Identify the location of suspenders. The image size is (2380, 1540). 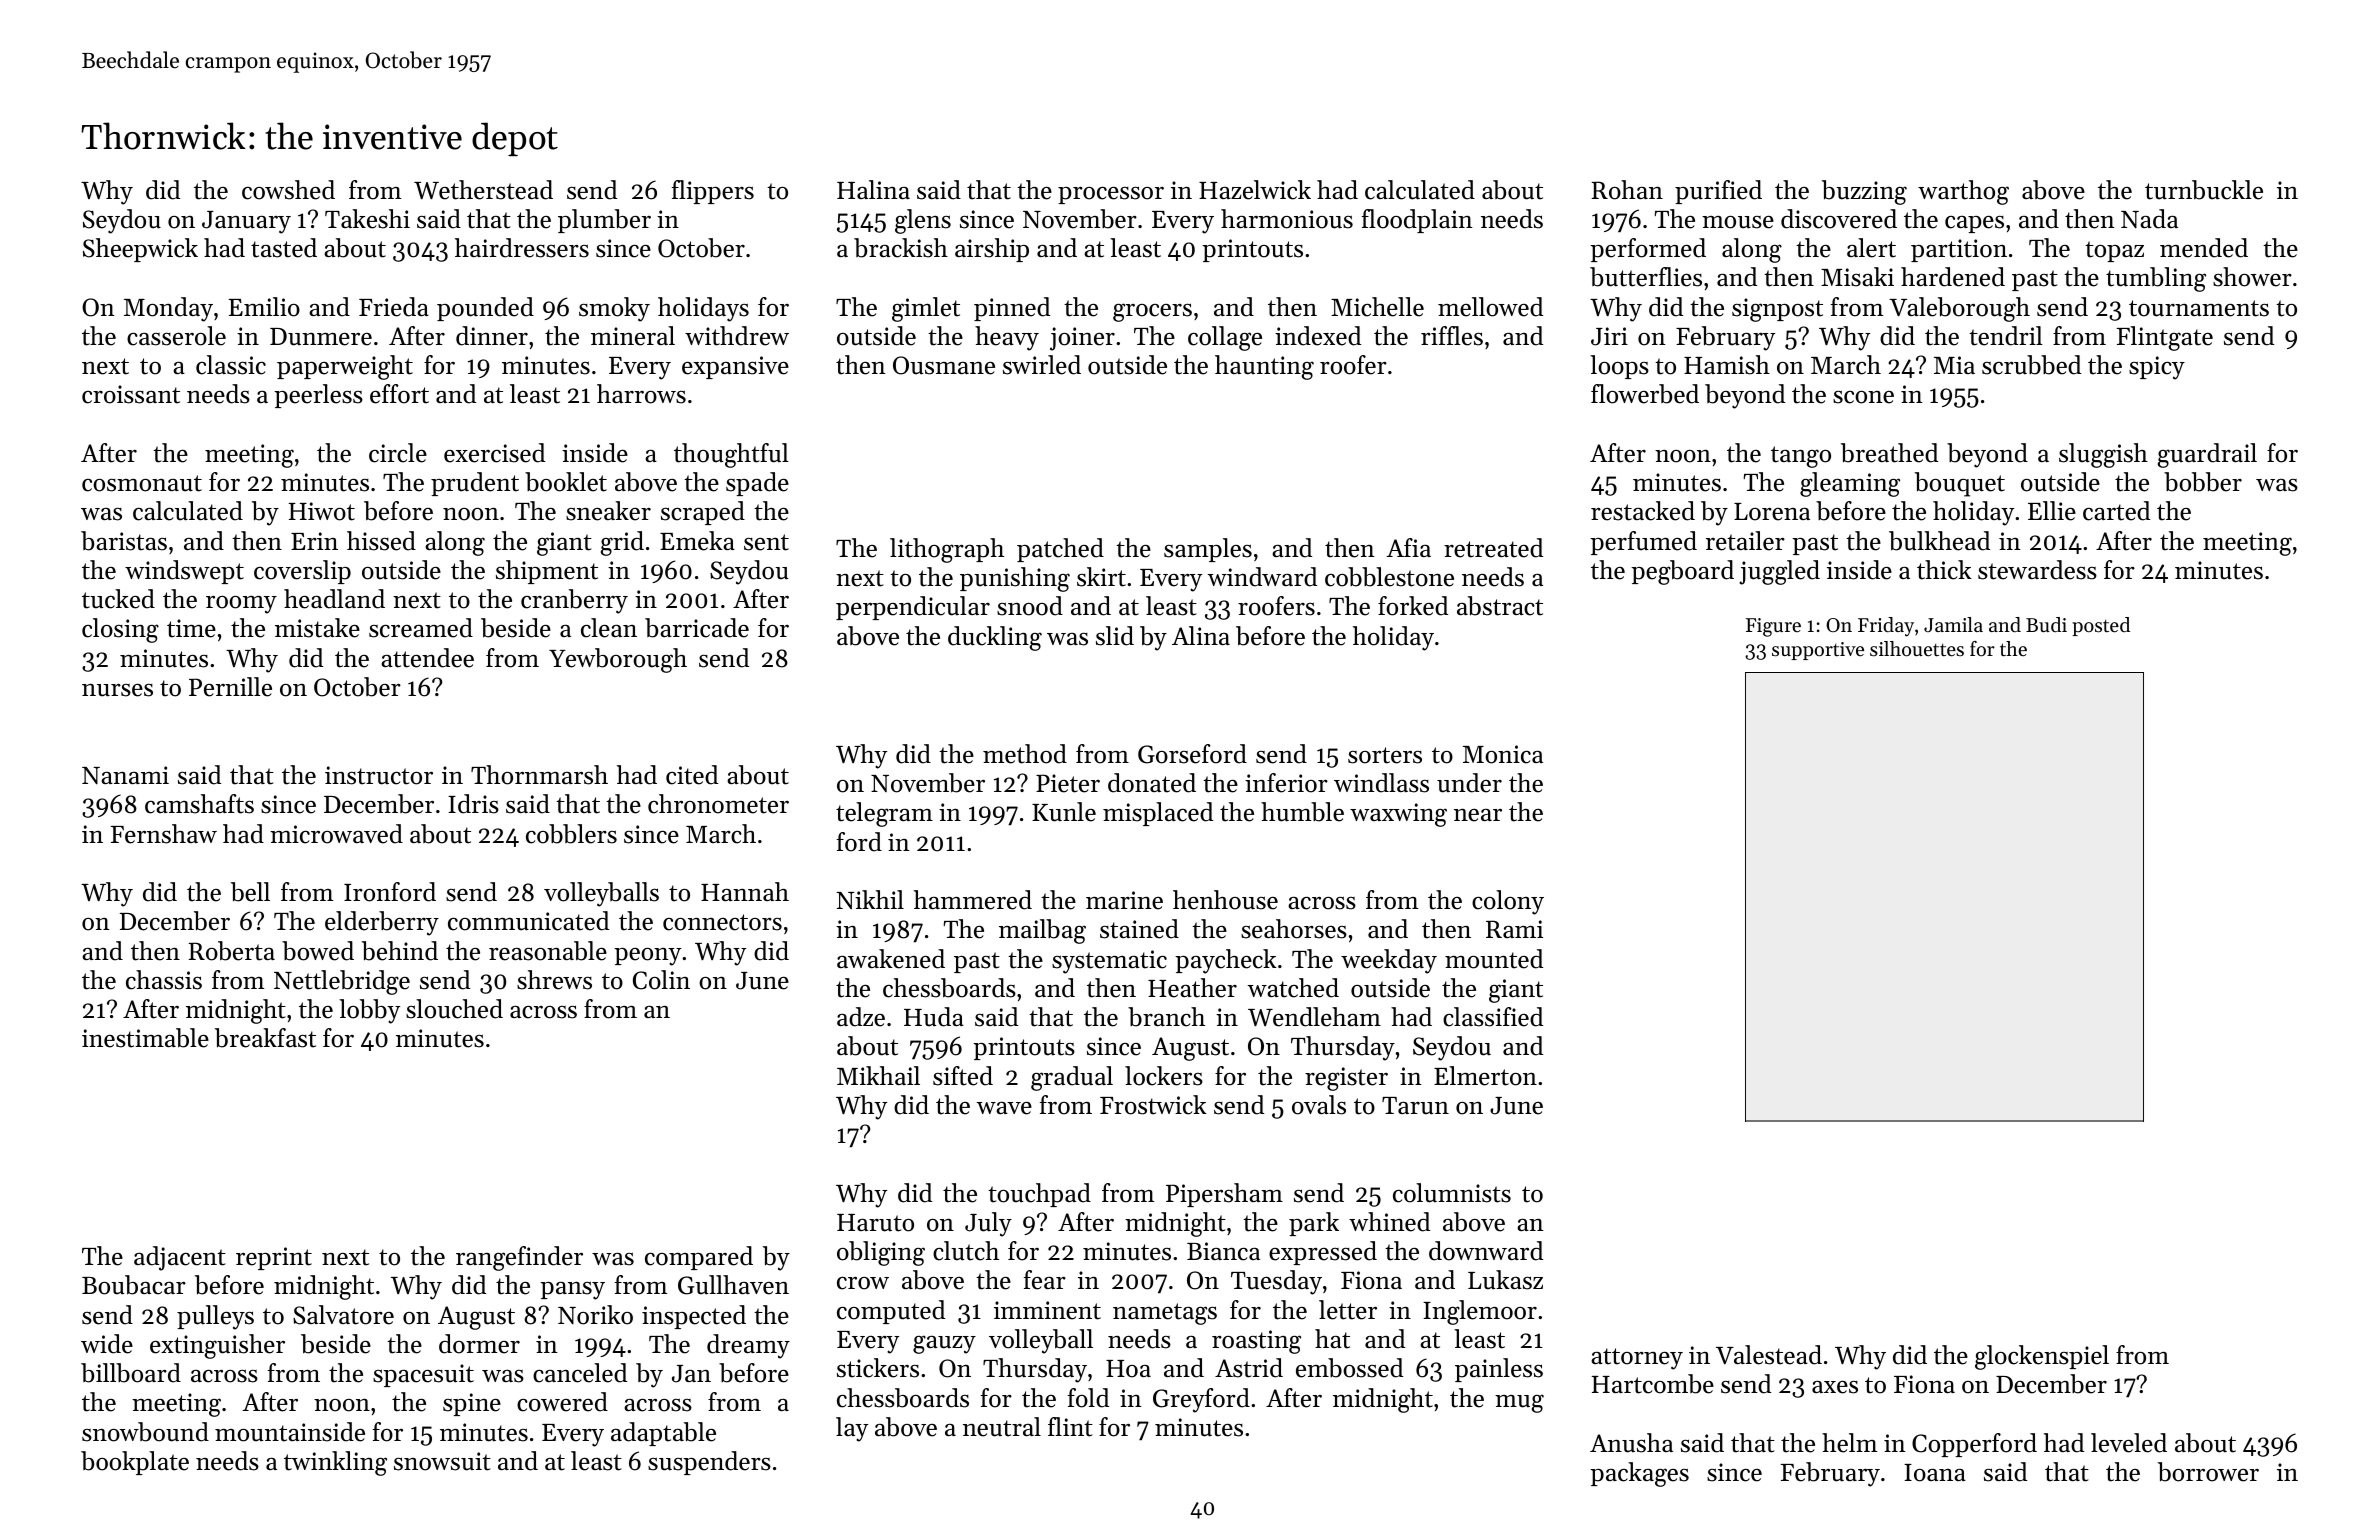
(709, 1463).
